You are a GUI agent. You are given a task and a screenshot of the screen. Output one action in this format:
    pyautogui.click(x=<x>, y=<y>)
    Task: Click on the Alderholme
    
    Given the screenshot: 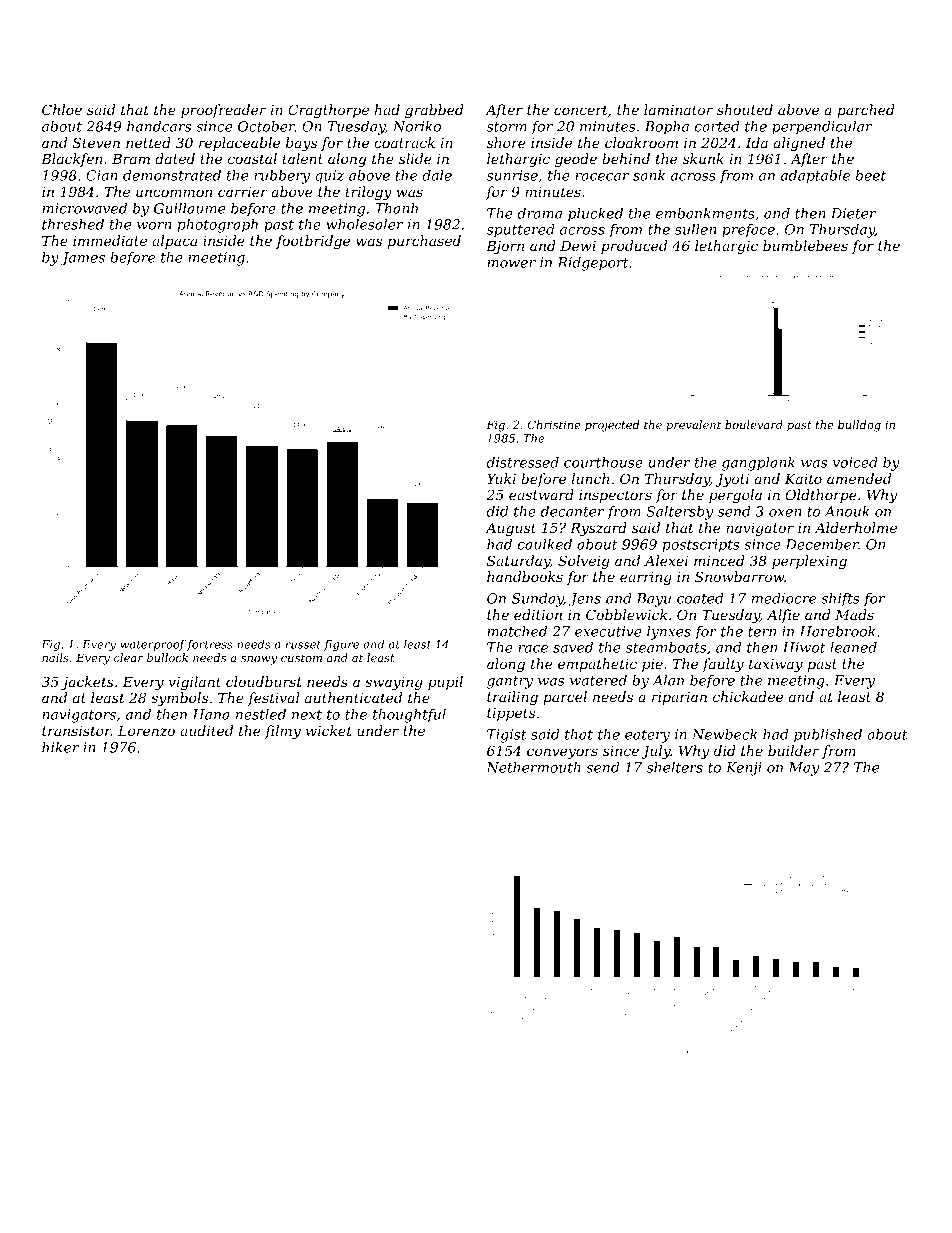 What is the action you would take?
    pyautogui.click(x=855, y=527)
